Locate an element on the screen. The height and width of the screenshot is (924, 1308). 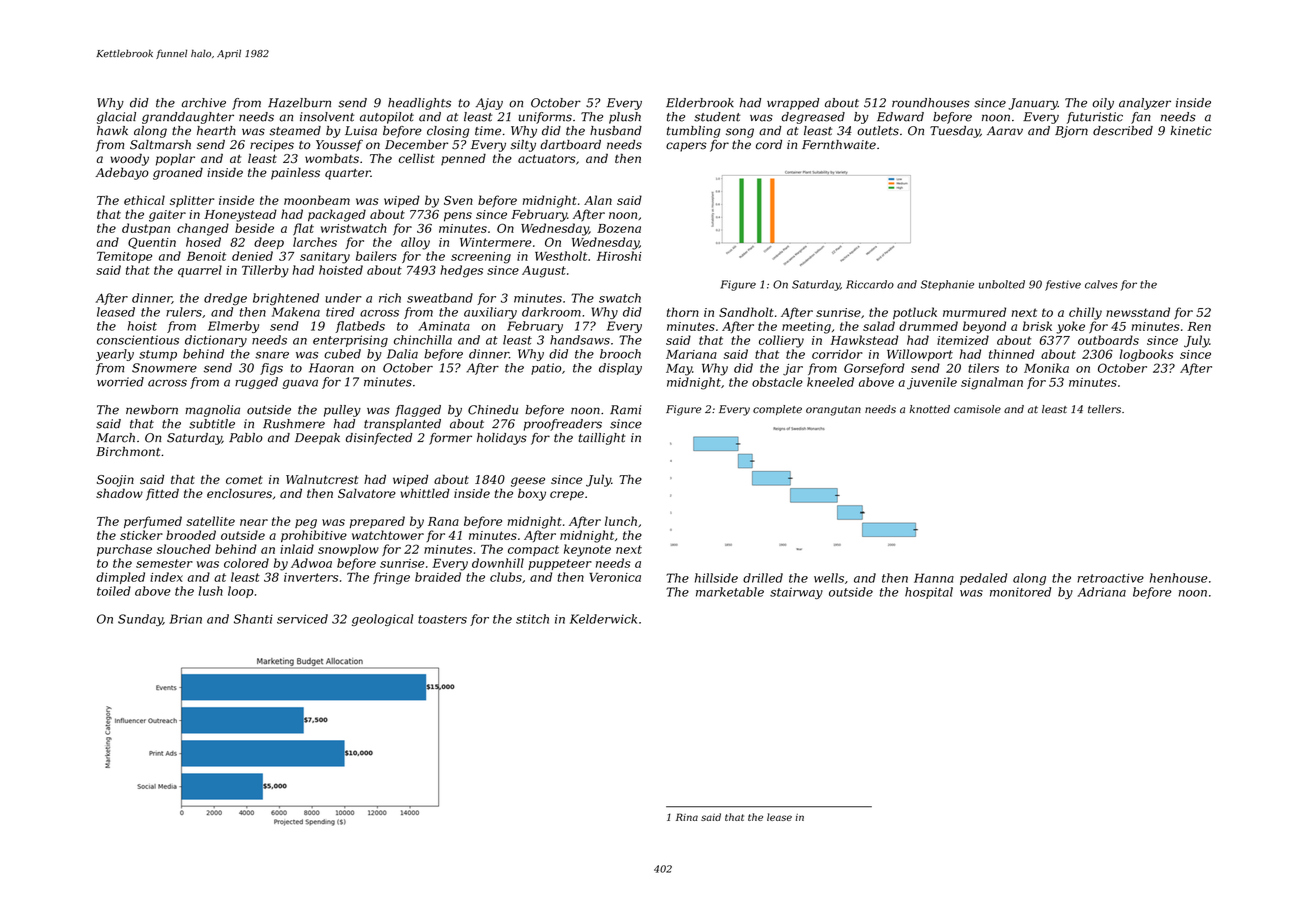
Ajay is located at coordinates (489, 104).
